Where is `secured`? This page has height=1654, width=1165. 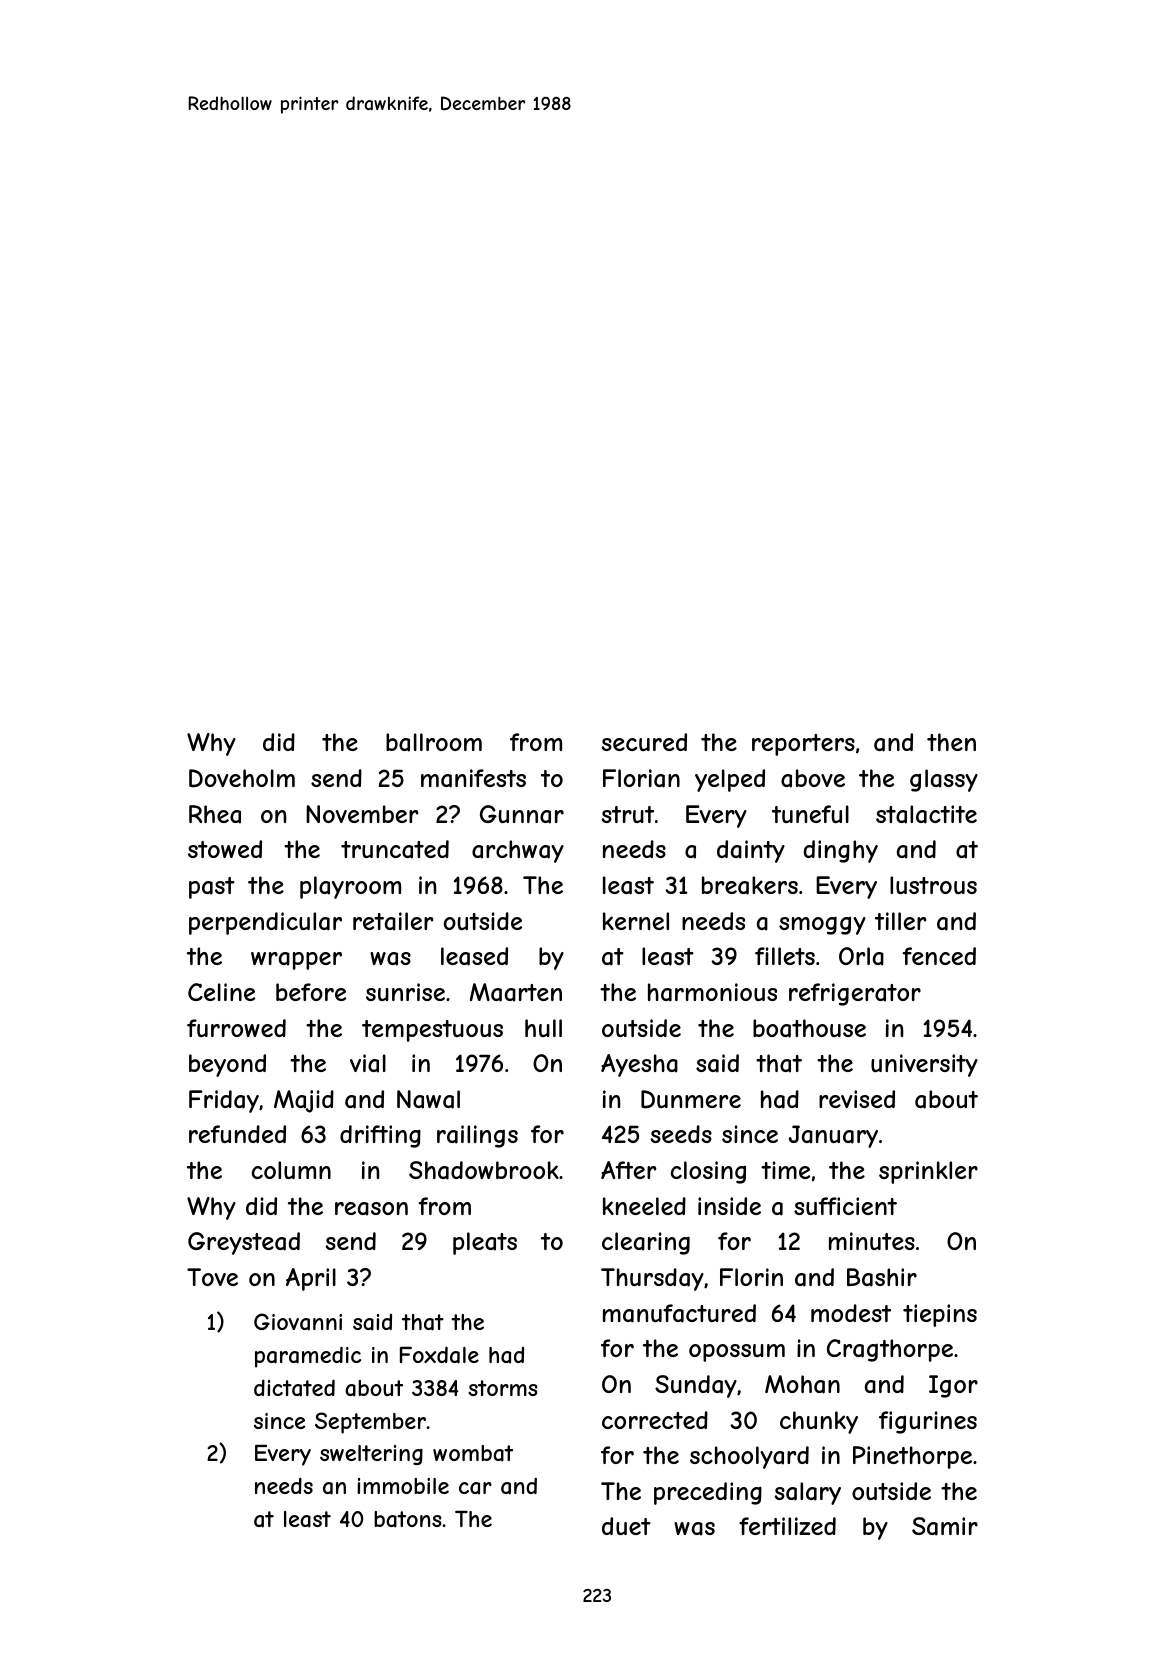
secured is located at coordinates (644, 742).
